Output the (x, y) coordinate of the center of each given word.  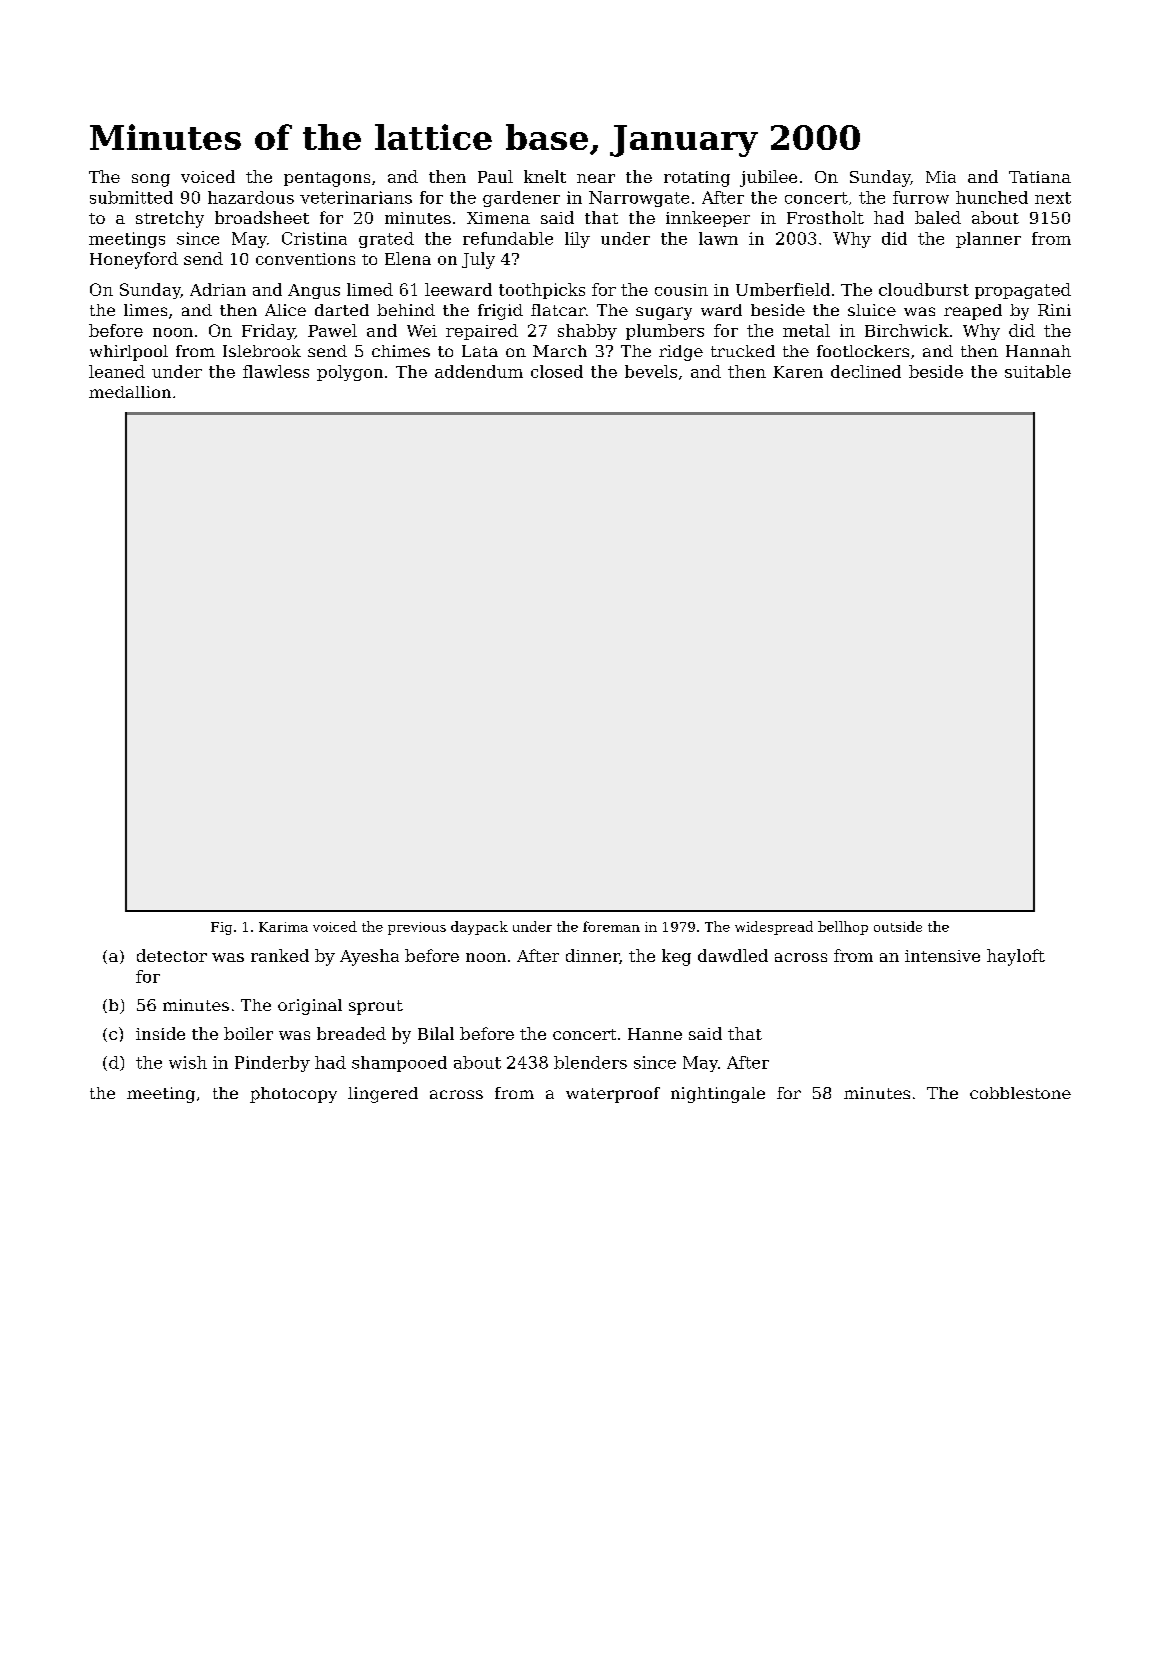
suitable (1038, 371)
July (478, 260)
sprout (376, 1007)
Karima (283, 927)
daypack (479, 928)
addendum (479, 371)
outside (898, 926)
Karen (798, 372)
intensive (942, 956)
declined (866, 371)
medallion (130, 392)
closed (557, 371)
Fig (221, 928)
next (1053, 198)
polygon (350, 373)
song (151, 180)
